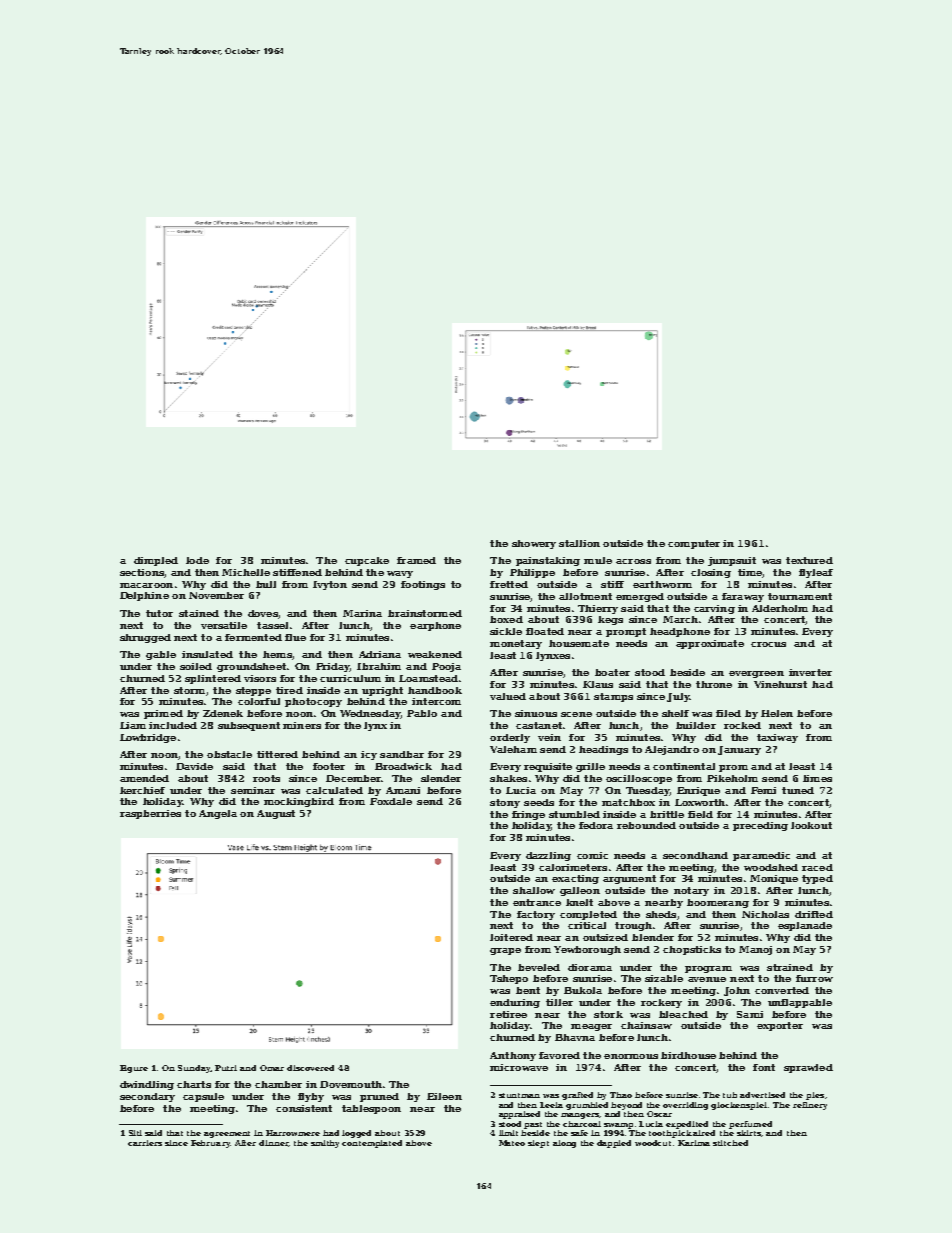  What do you see at coordinates (777, 713) in the document?
I see `Helen` at bounding box center [777, 713].
